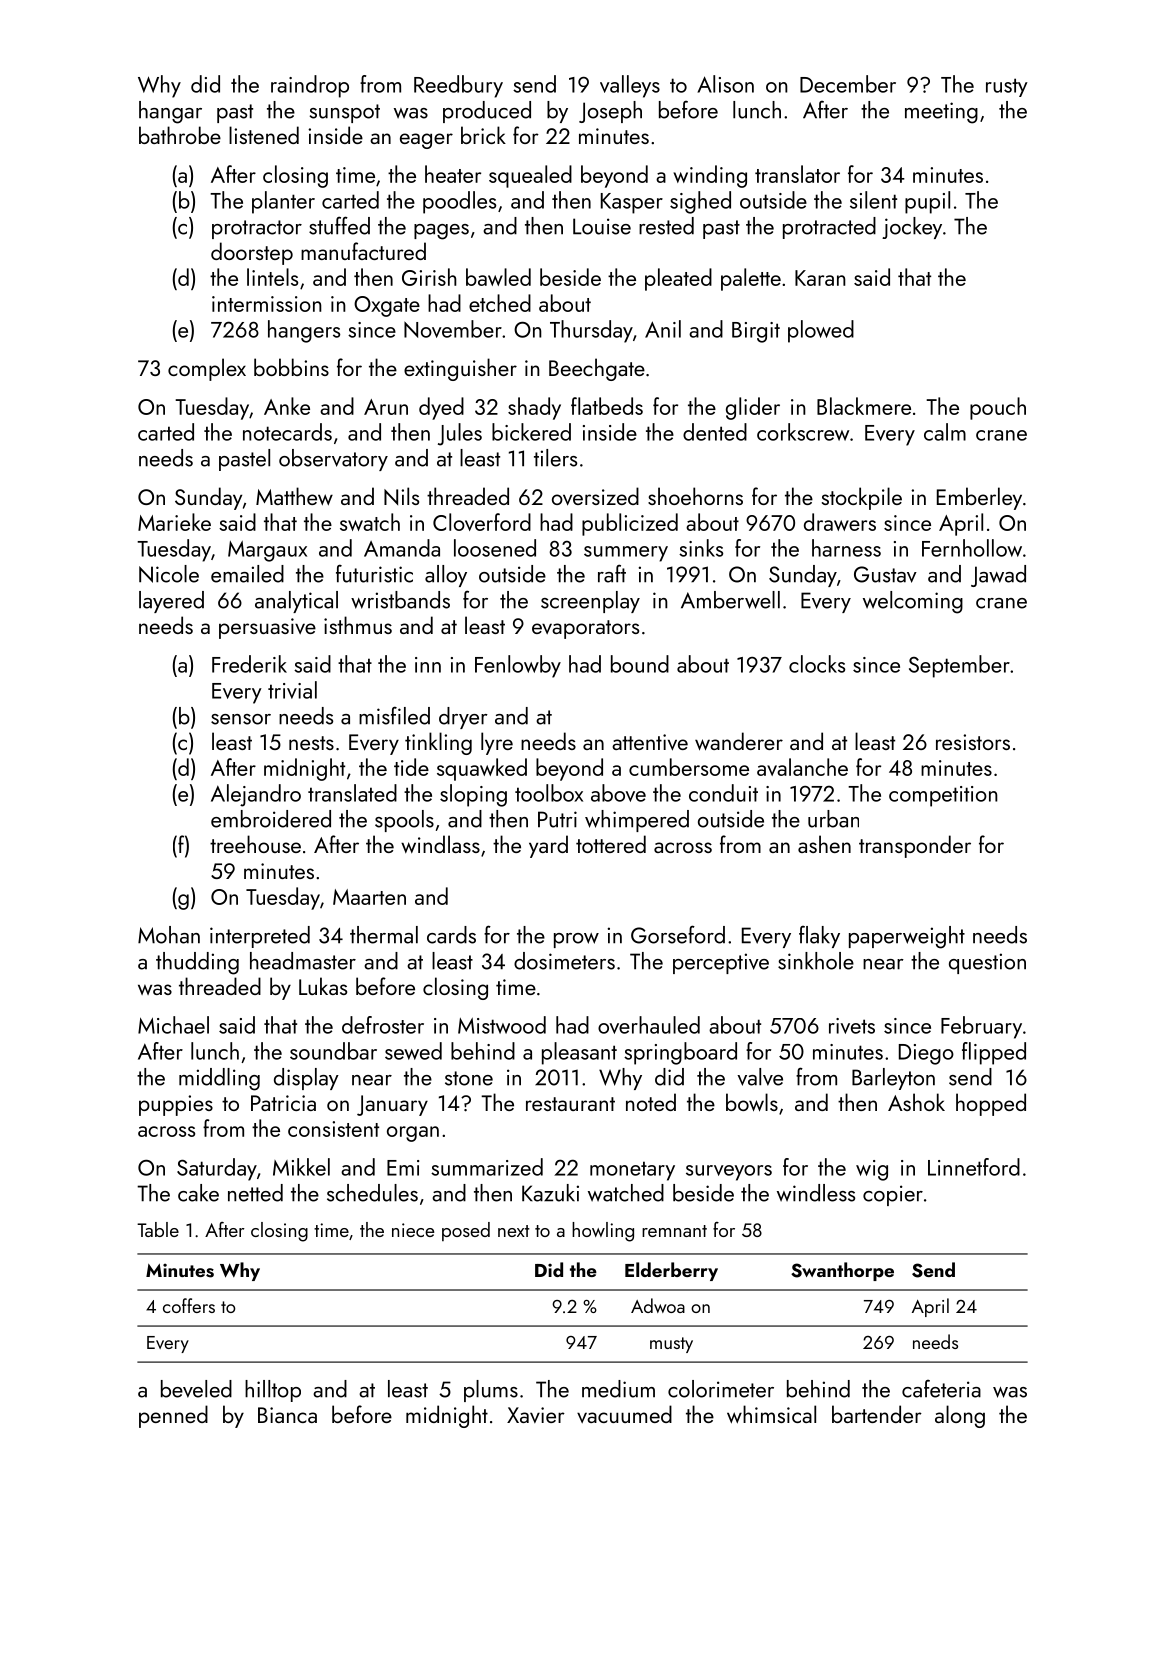  Describe the element at coordinates (862, 498) in the page. I see `stockpile` at that location.
